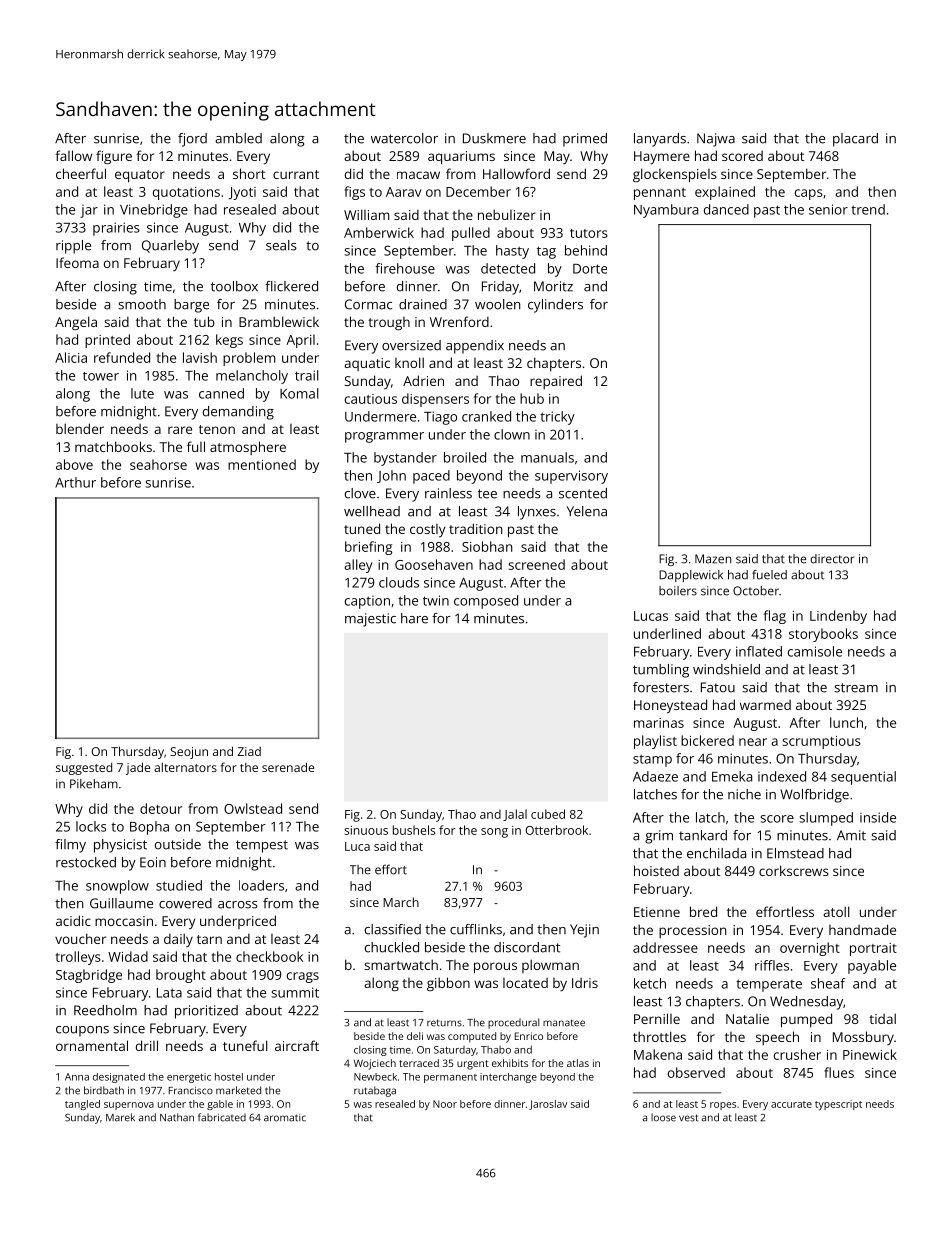 The image size is (952, 1233). I want to click on fjord, so click(192, 140).
